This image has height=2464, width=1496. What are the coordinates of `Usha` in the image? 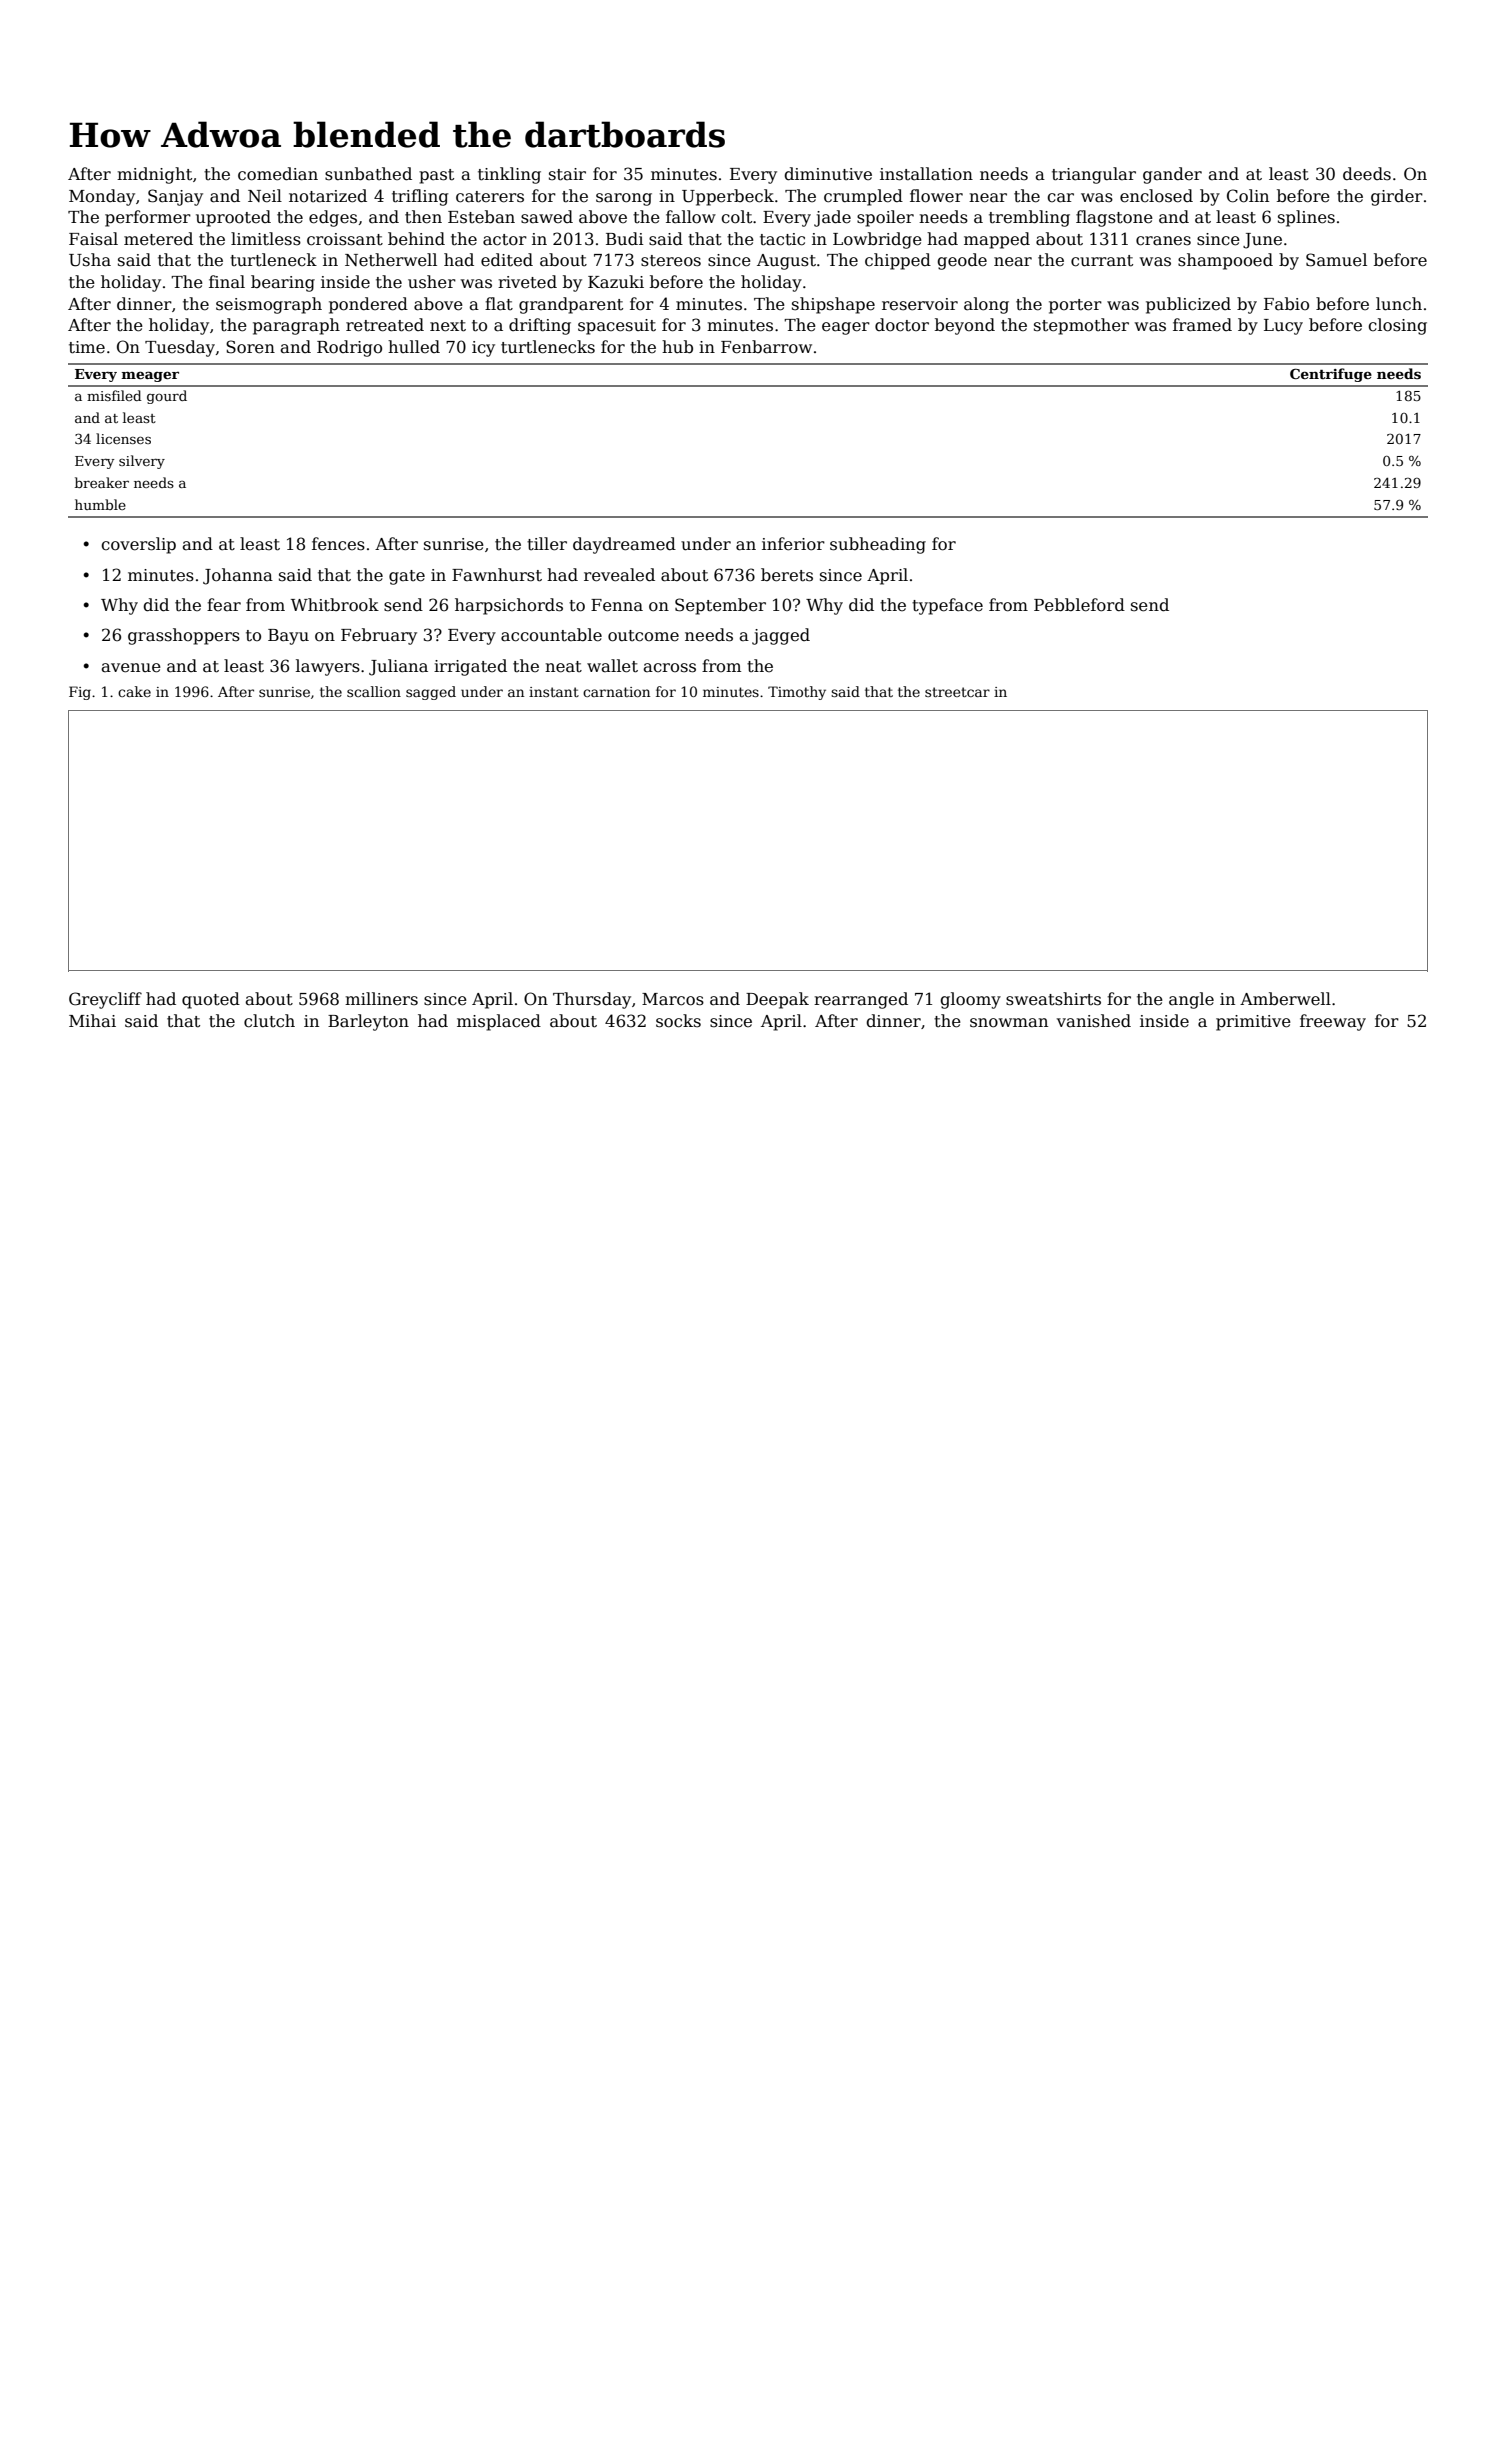 It's located at (90, 260).
